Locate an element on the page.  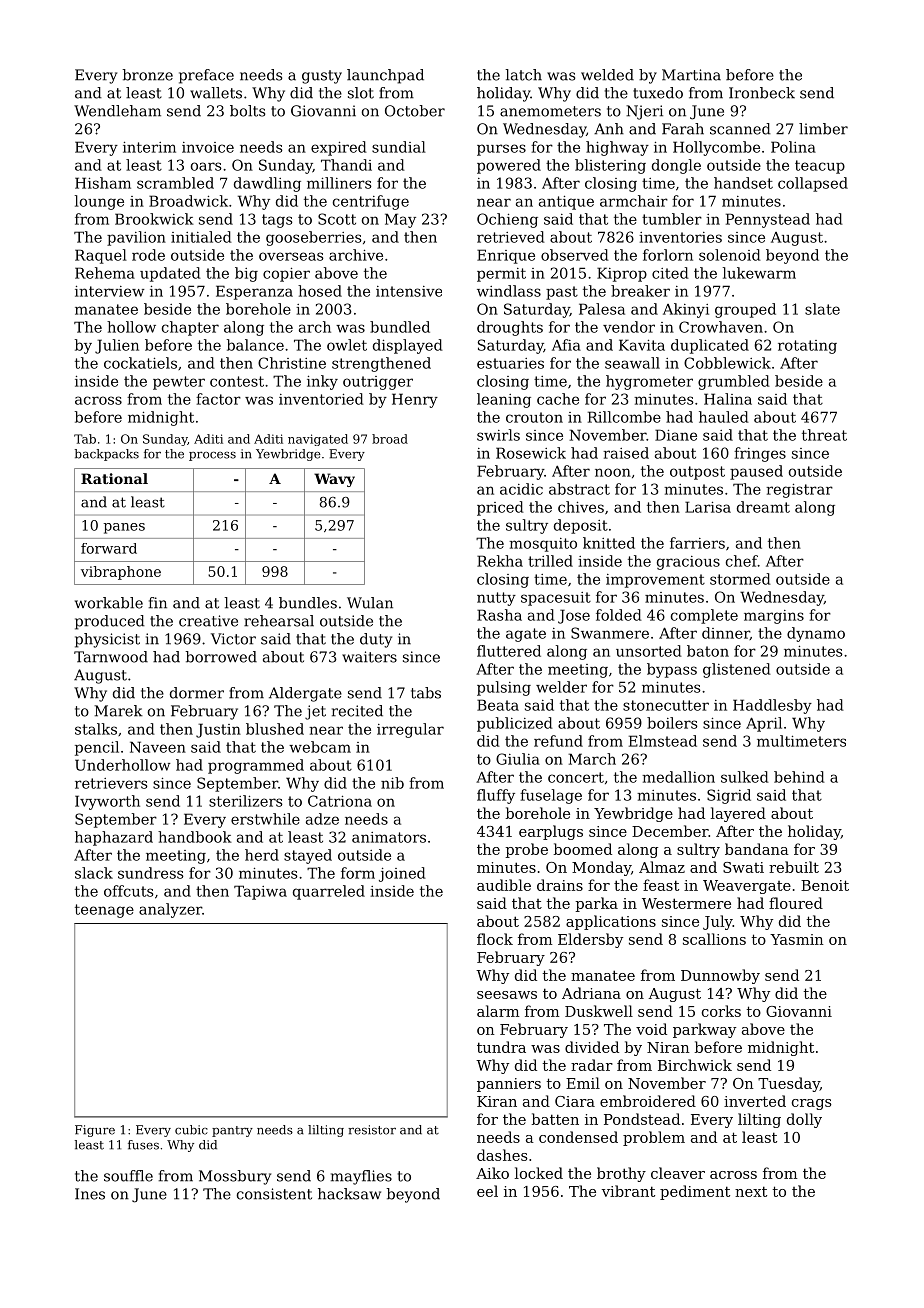
centrifuge is located at coordinates (371, 202).
